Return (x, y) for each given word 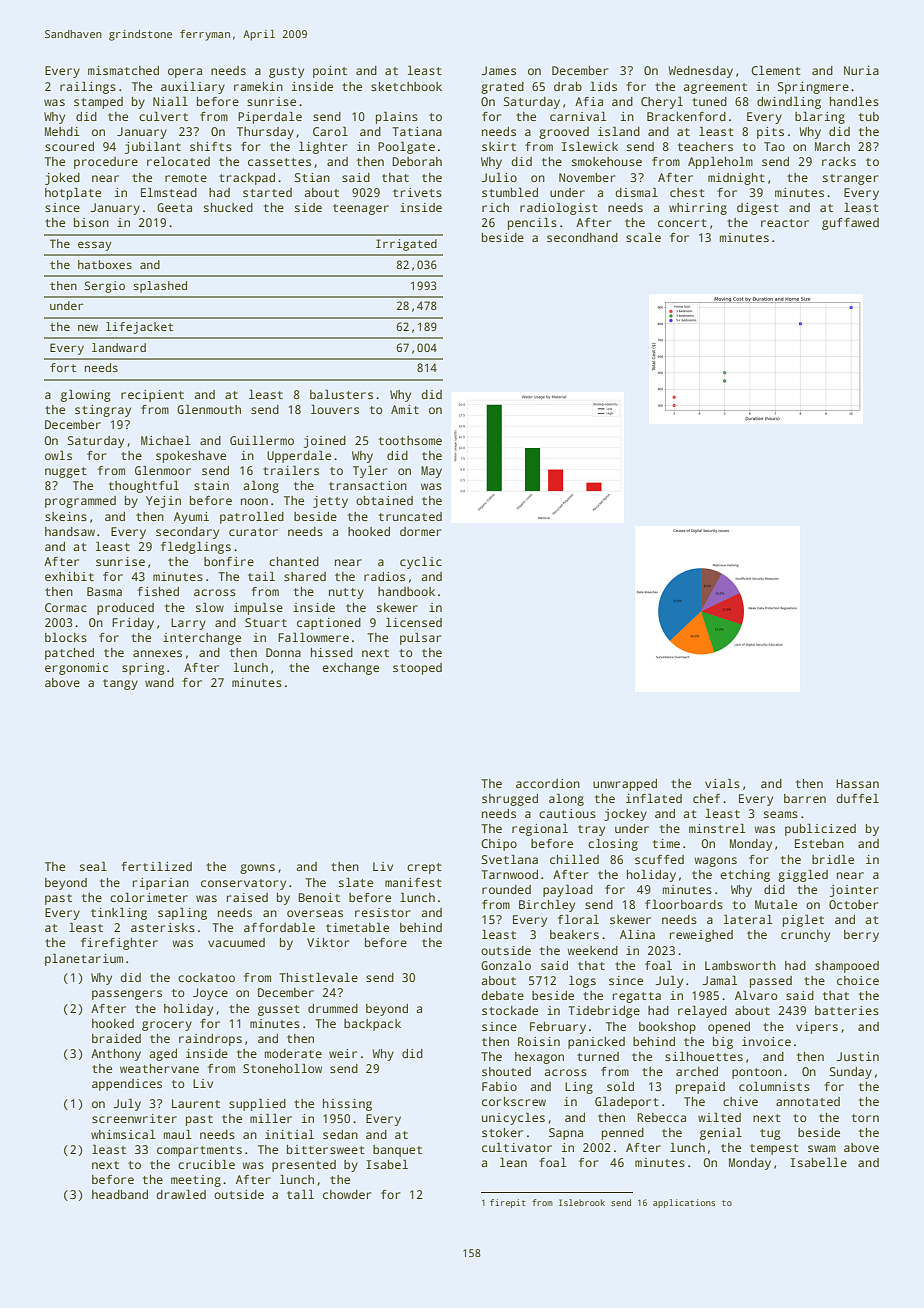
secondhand (582, 237)
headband (120, 1194)
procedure (106, 163)
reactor (785, 223)
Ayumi (191, 518)
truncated (410, 516)
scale (643, 237)
